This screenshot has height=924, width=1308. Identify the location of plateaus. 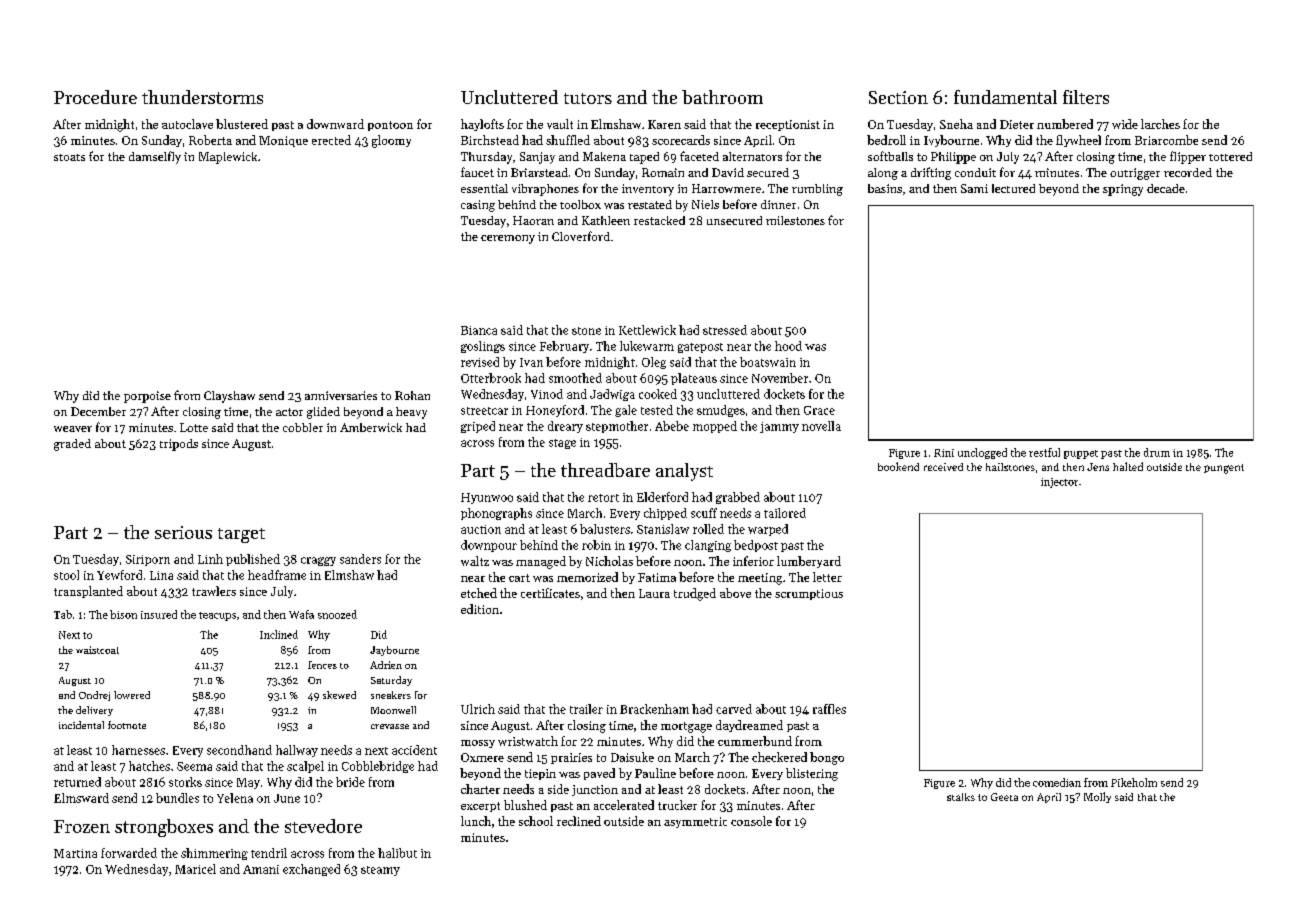
(694, 379).
